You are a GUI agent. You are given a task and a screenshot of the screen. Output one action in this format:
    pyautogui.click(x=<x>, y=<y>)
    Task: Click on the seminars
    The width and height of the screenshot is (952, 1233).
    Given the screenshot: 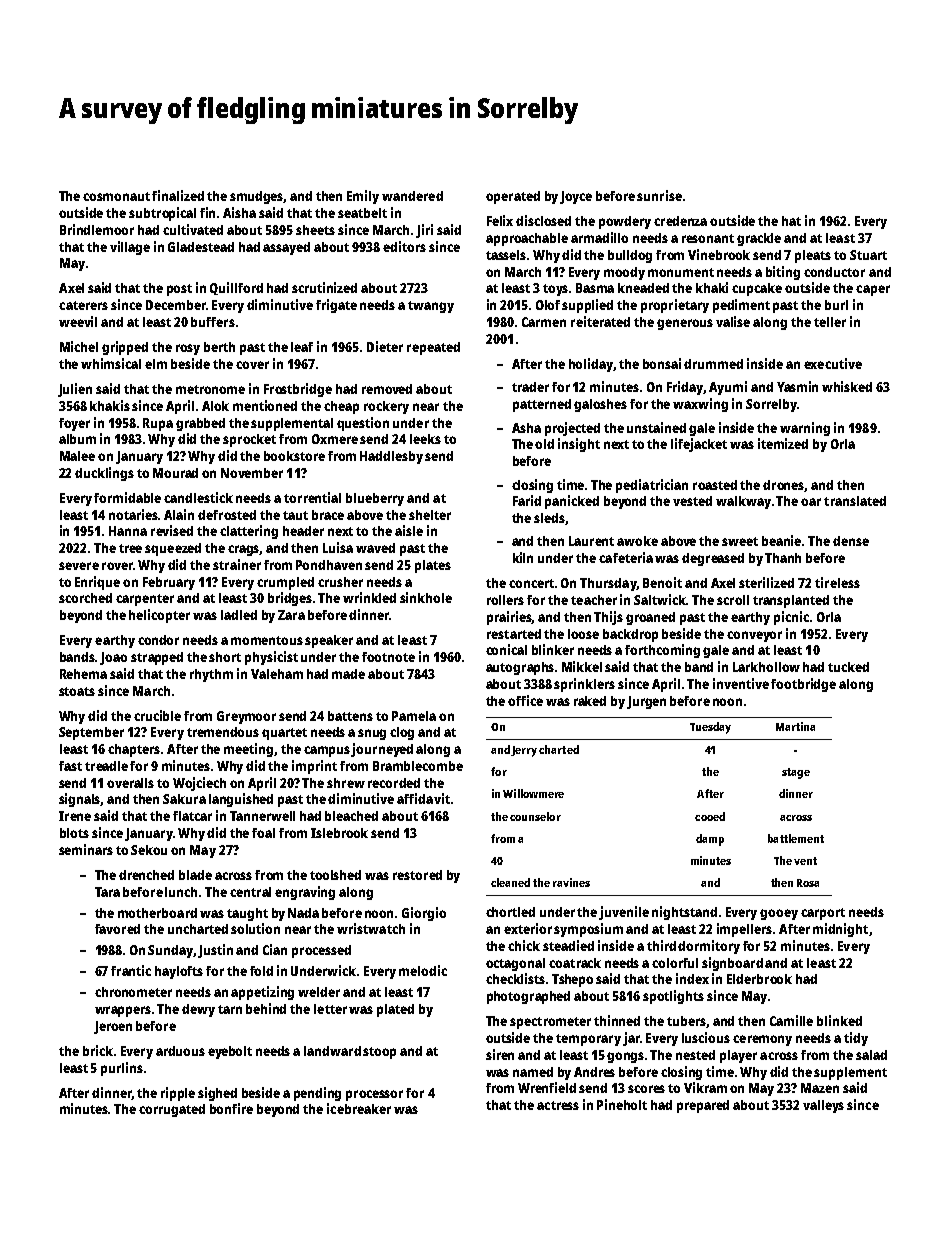 What is the action you would take?
    pyautogui.click(x=86, y=849)
